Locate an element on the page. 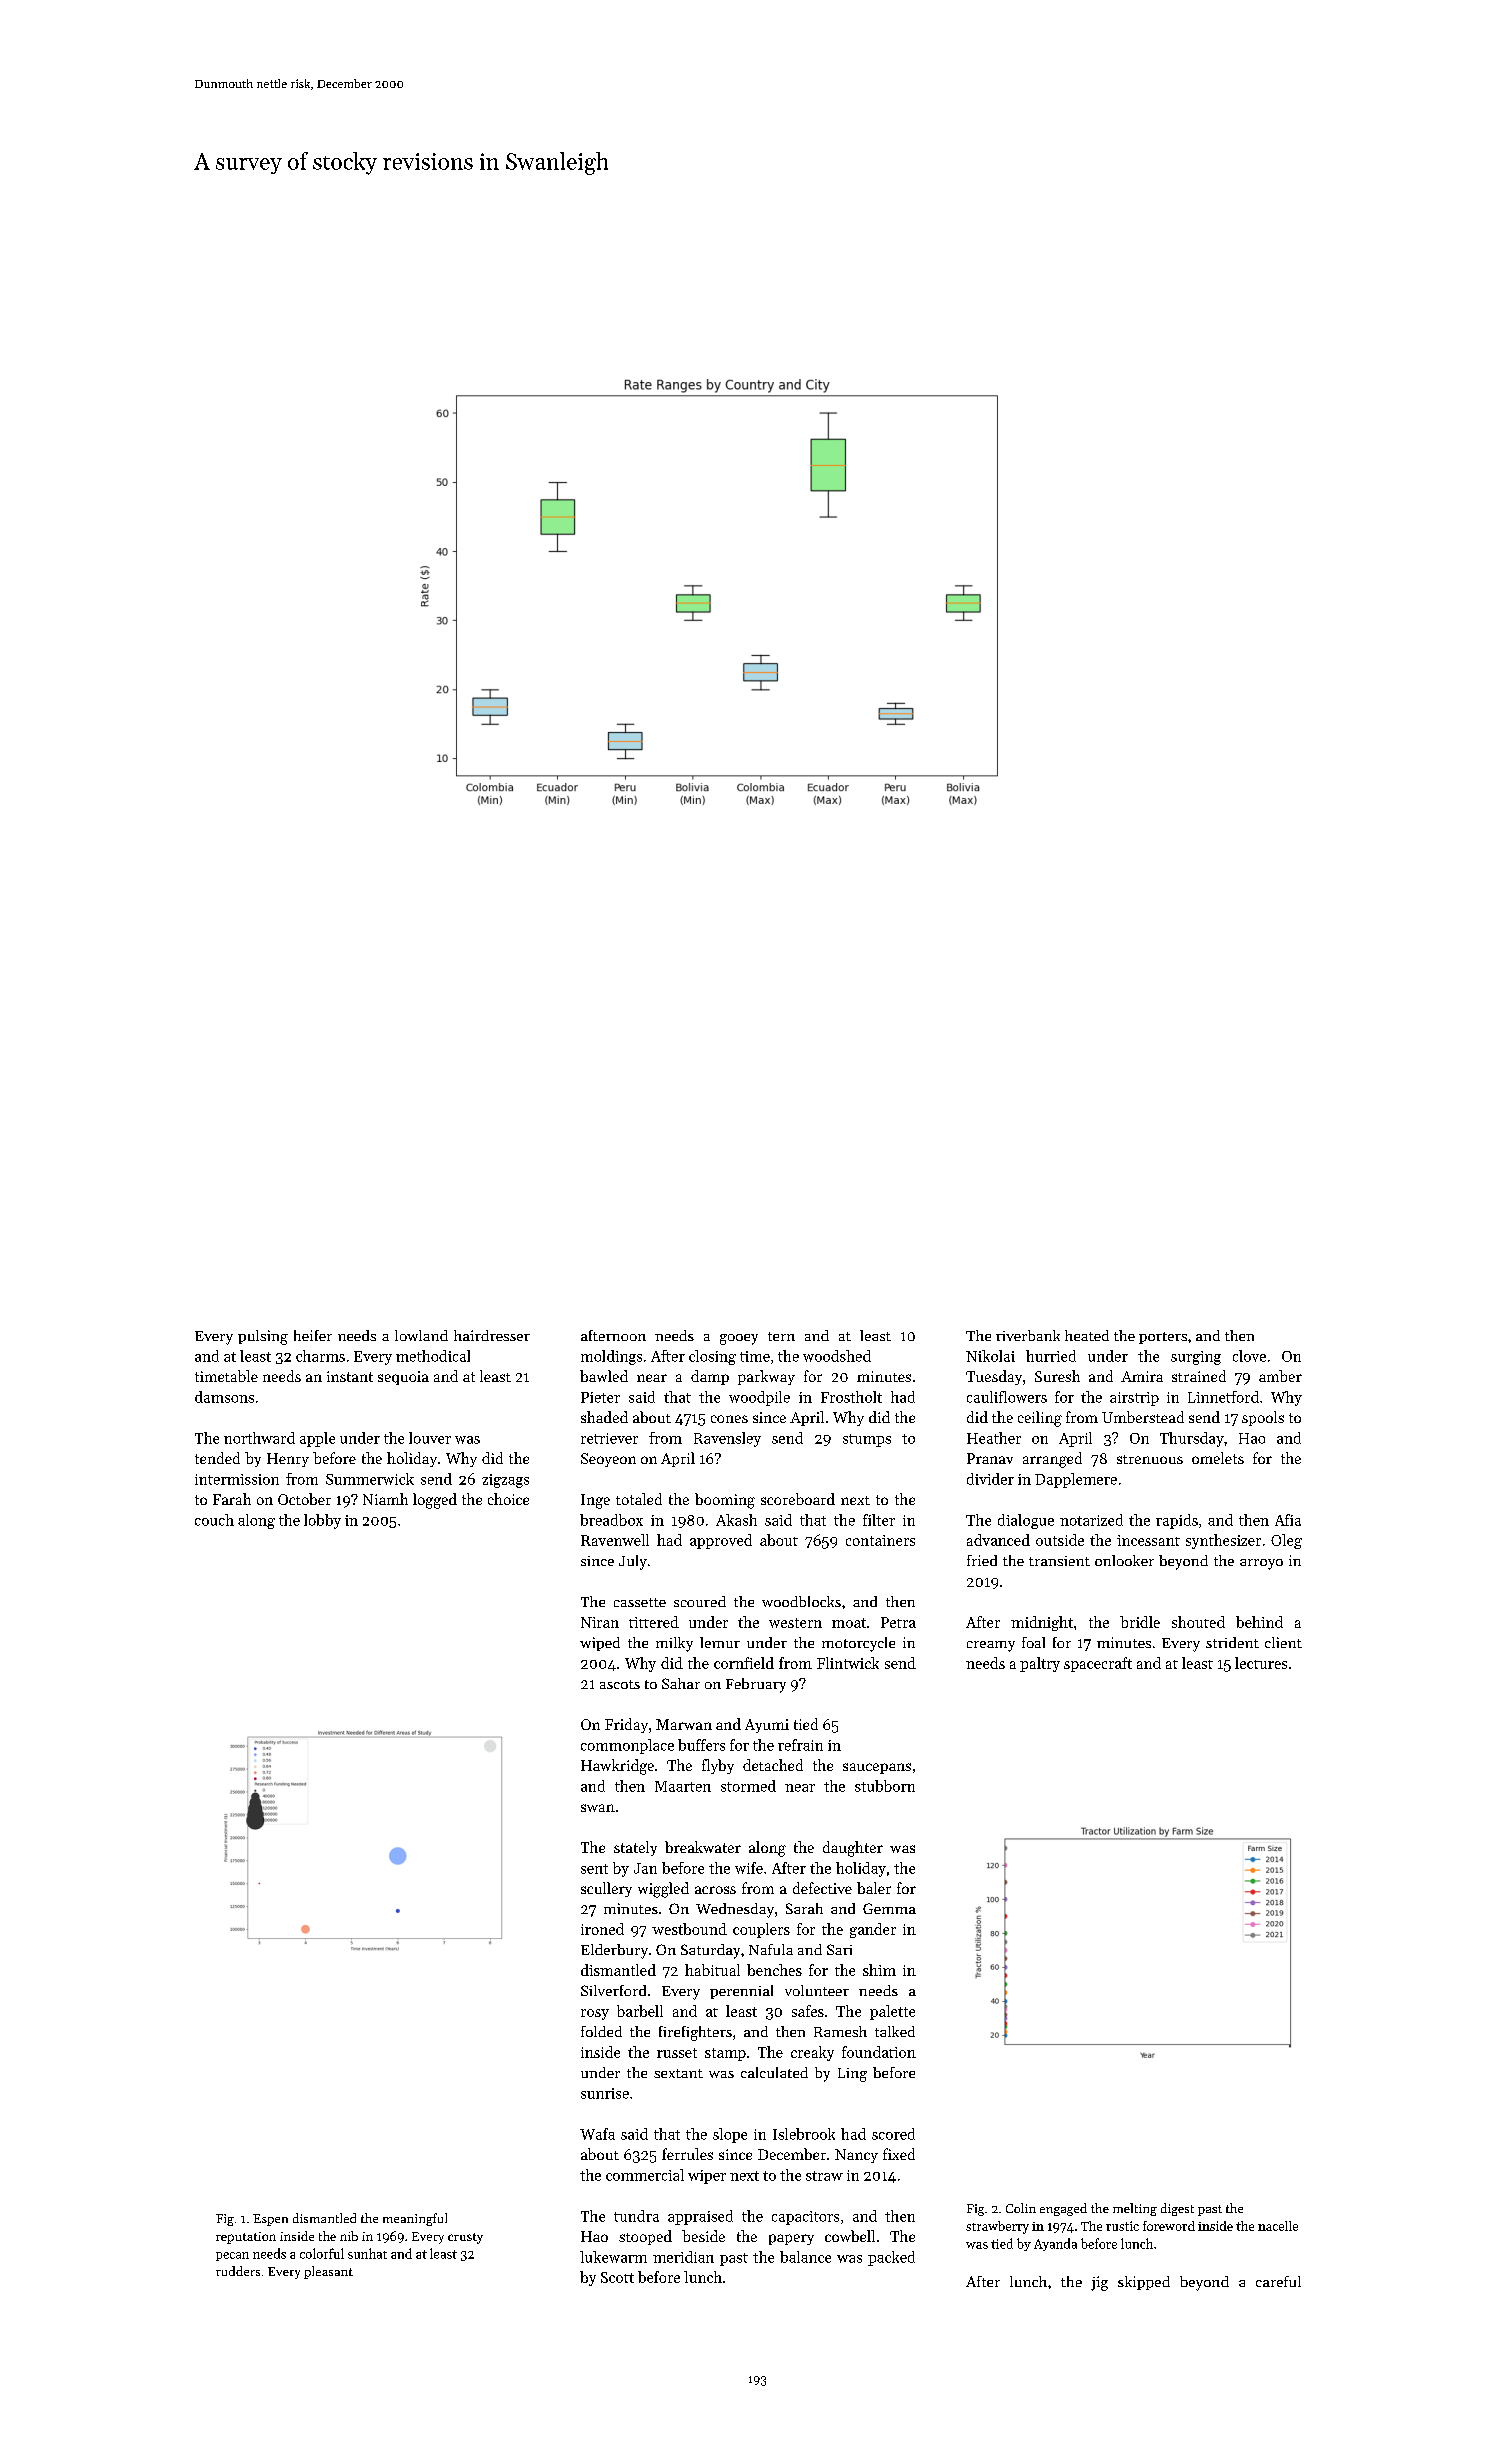 This document has height=2464, width=1496. scullery is located at coordinates (606, 1889).
